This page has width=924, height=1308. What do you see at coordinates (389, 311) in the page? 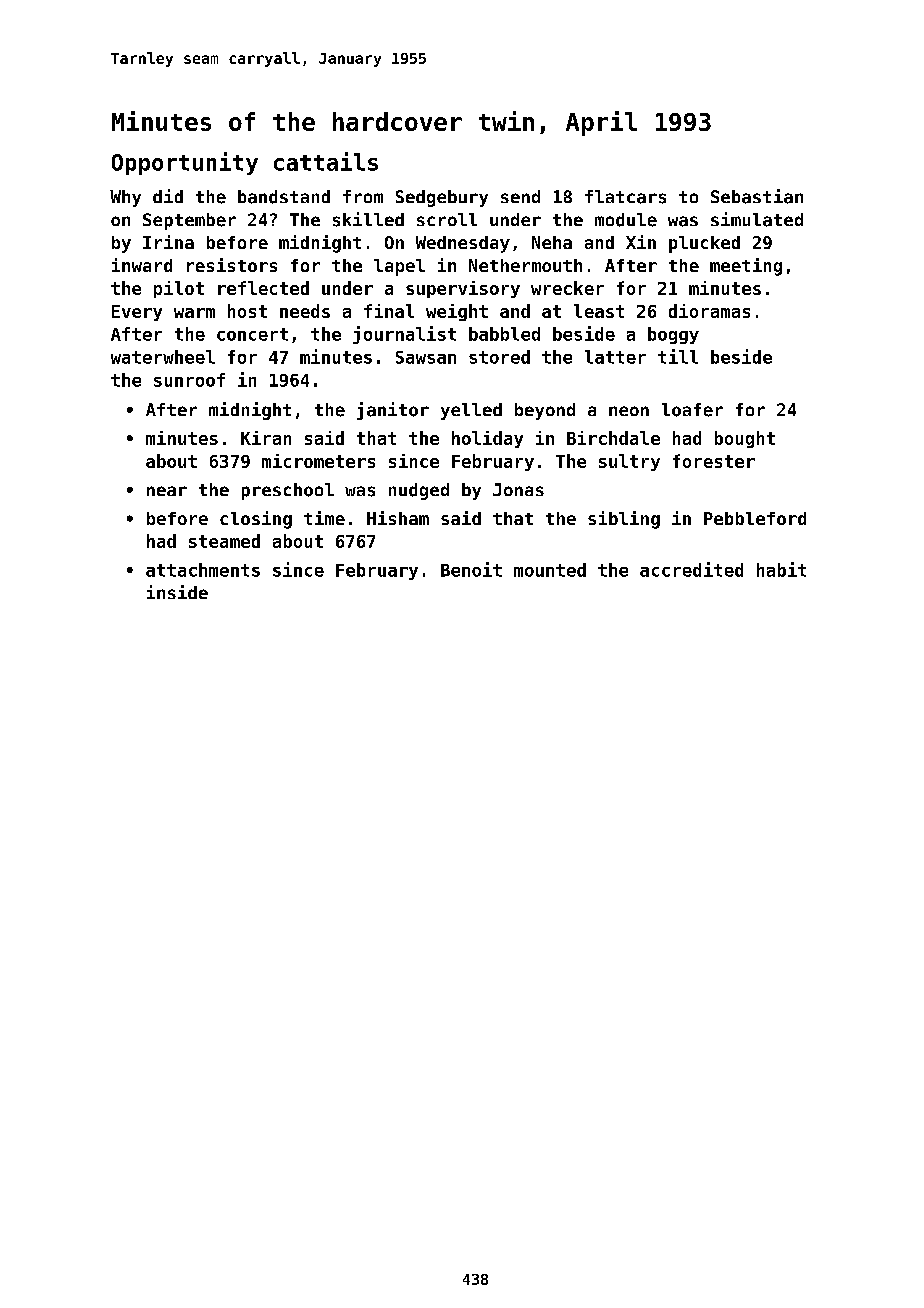
I see `final` at bounding box center [389, 311].
